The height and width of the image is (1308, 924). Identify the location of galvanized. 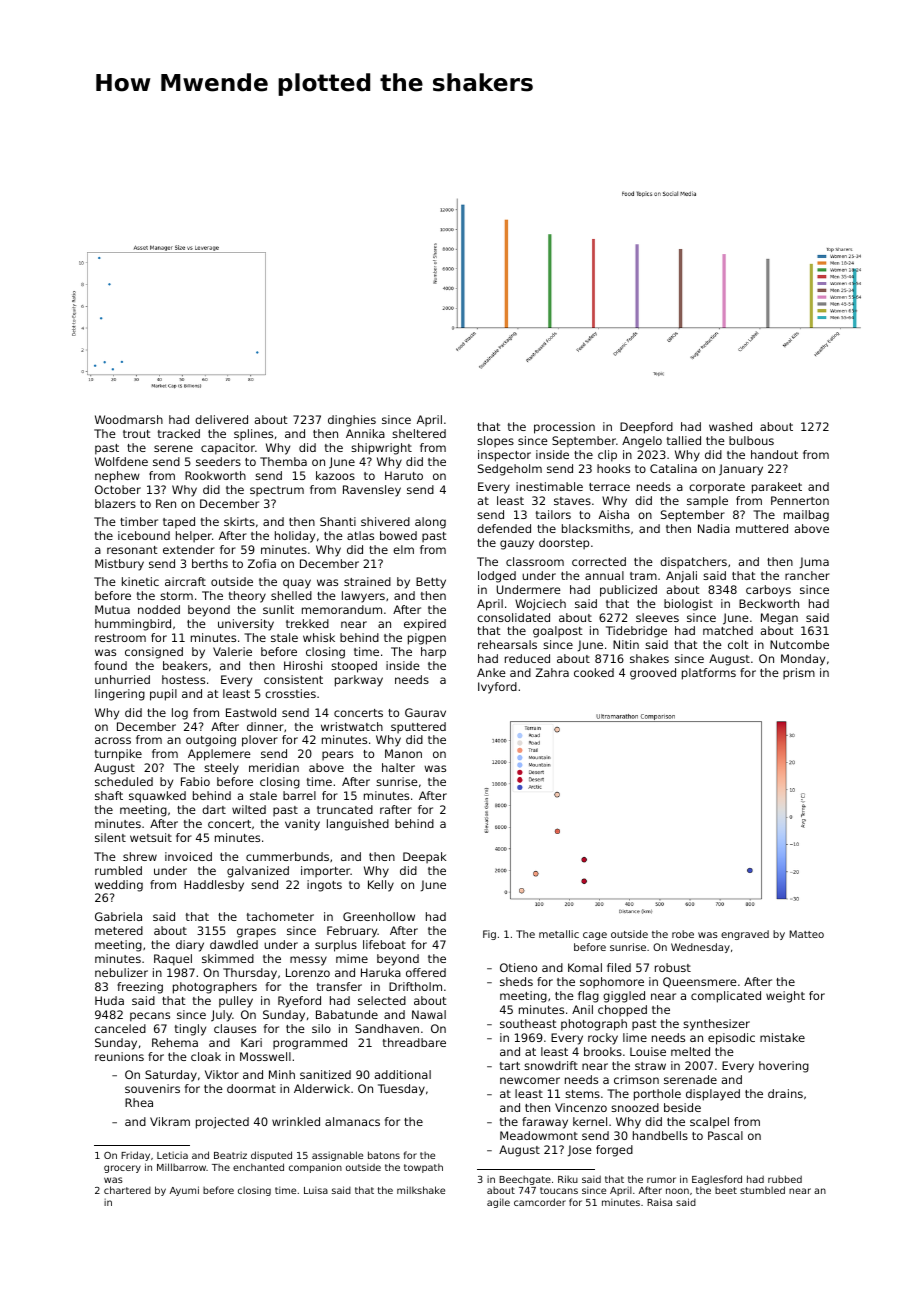
(258, 872).
